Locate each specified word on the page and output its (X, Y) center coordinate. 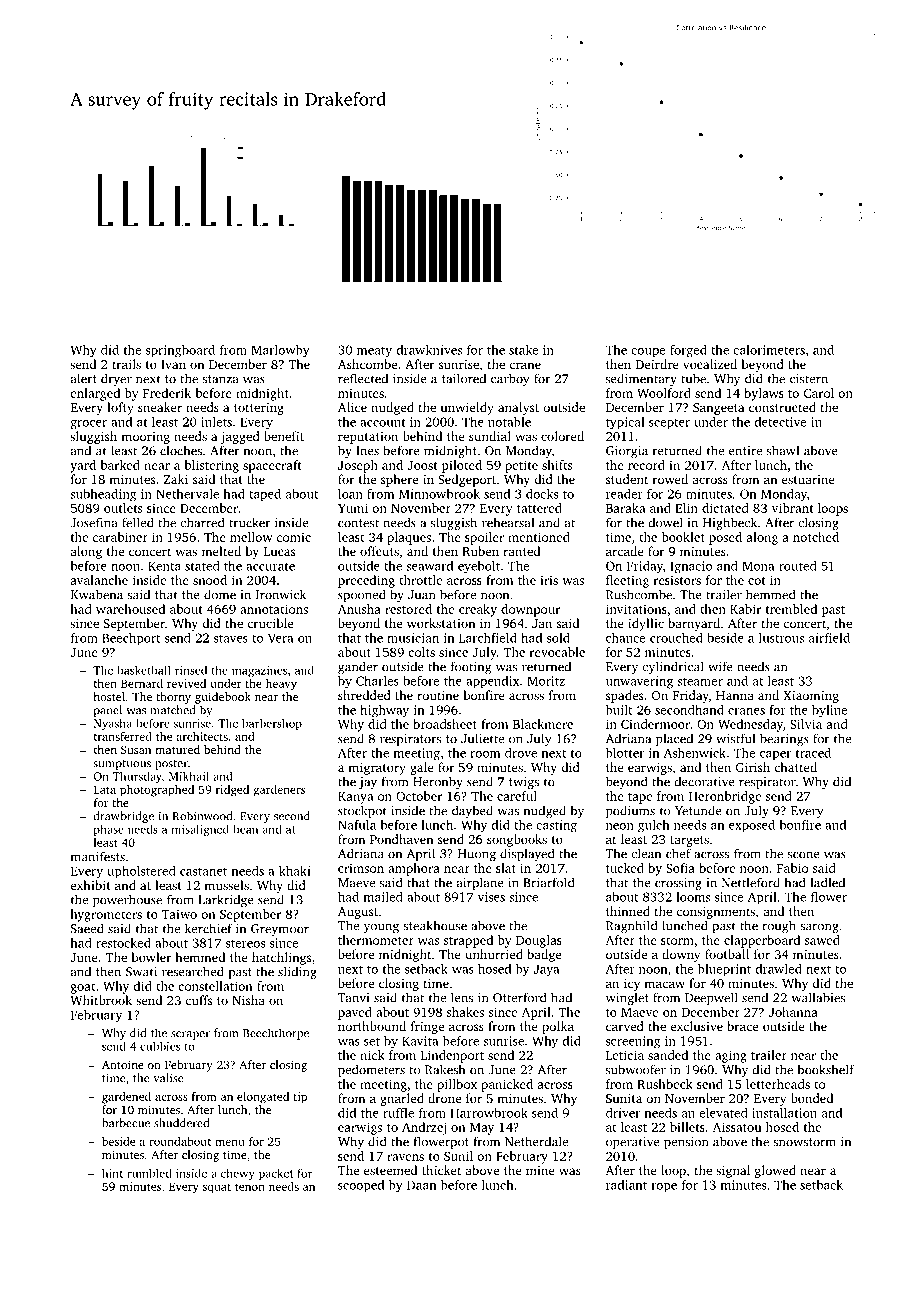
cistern (809, 379)
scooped (361, 1186)
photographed (157, 791)
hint (112, 1173)
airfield (829, 638)
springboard (180, 351)
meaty (374, 352)
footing (471, 667)
